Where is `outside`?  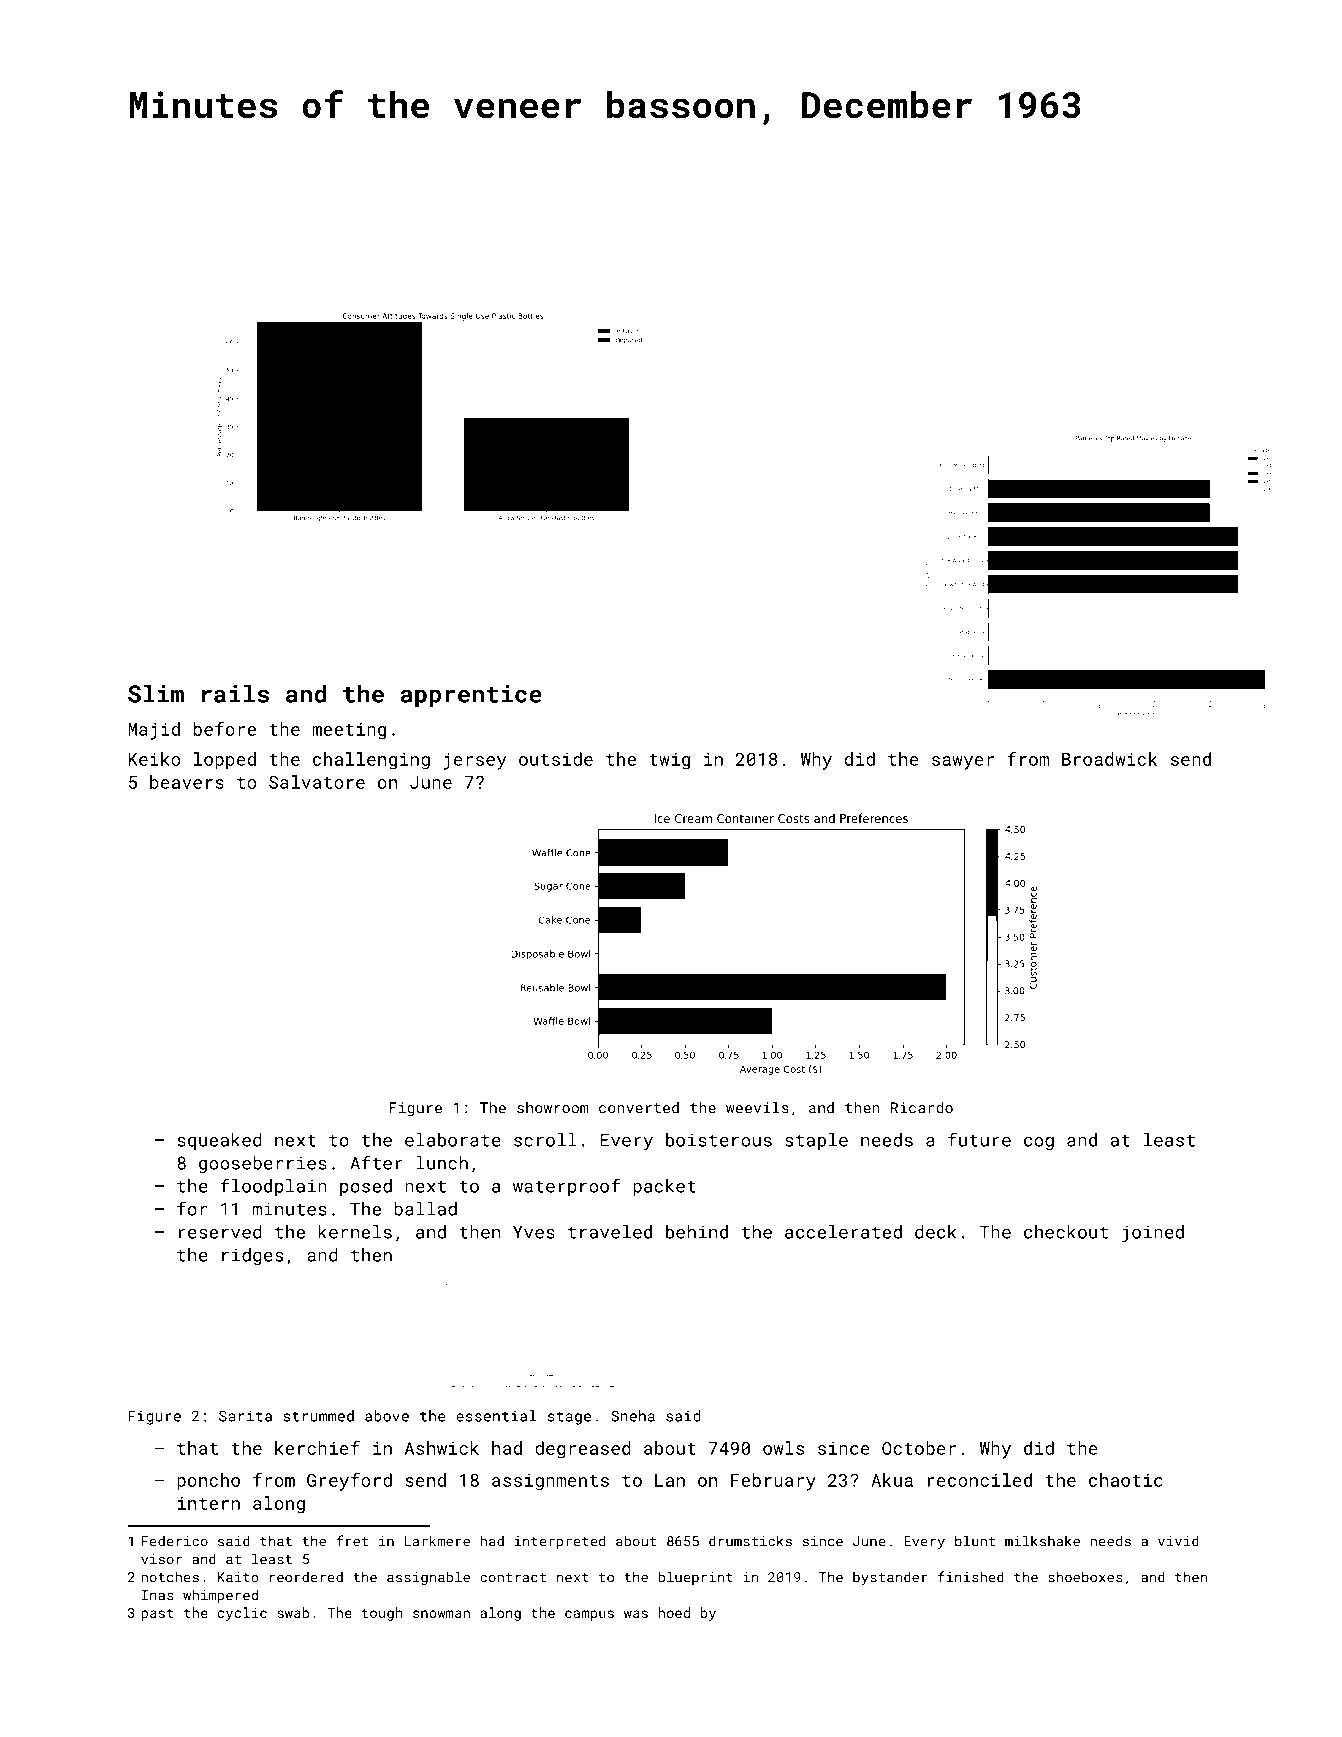 outside is located at coordinates (556, 759).
